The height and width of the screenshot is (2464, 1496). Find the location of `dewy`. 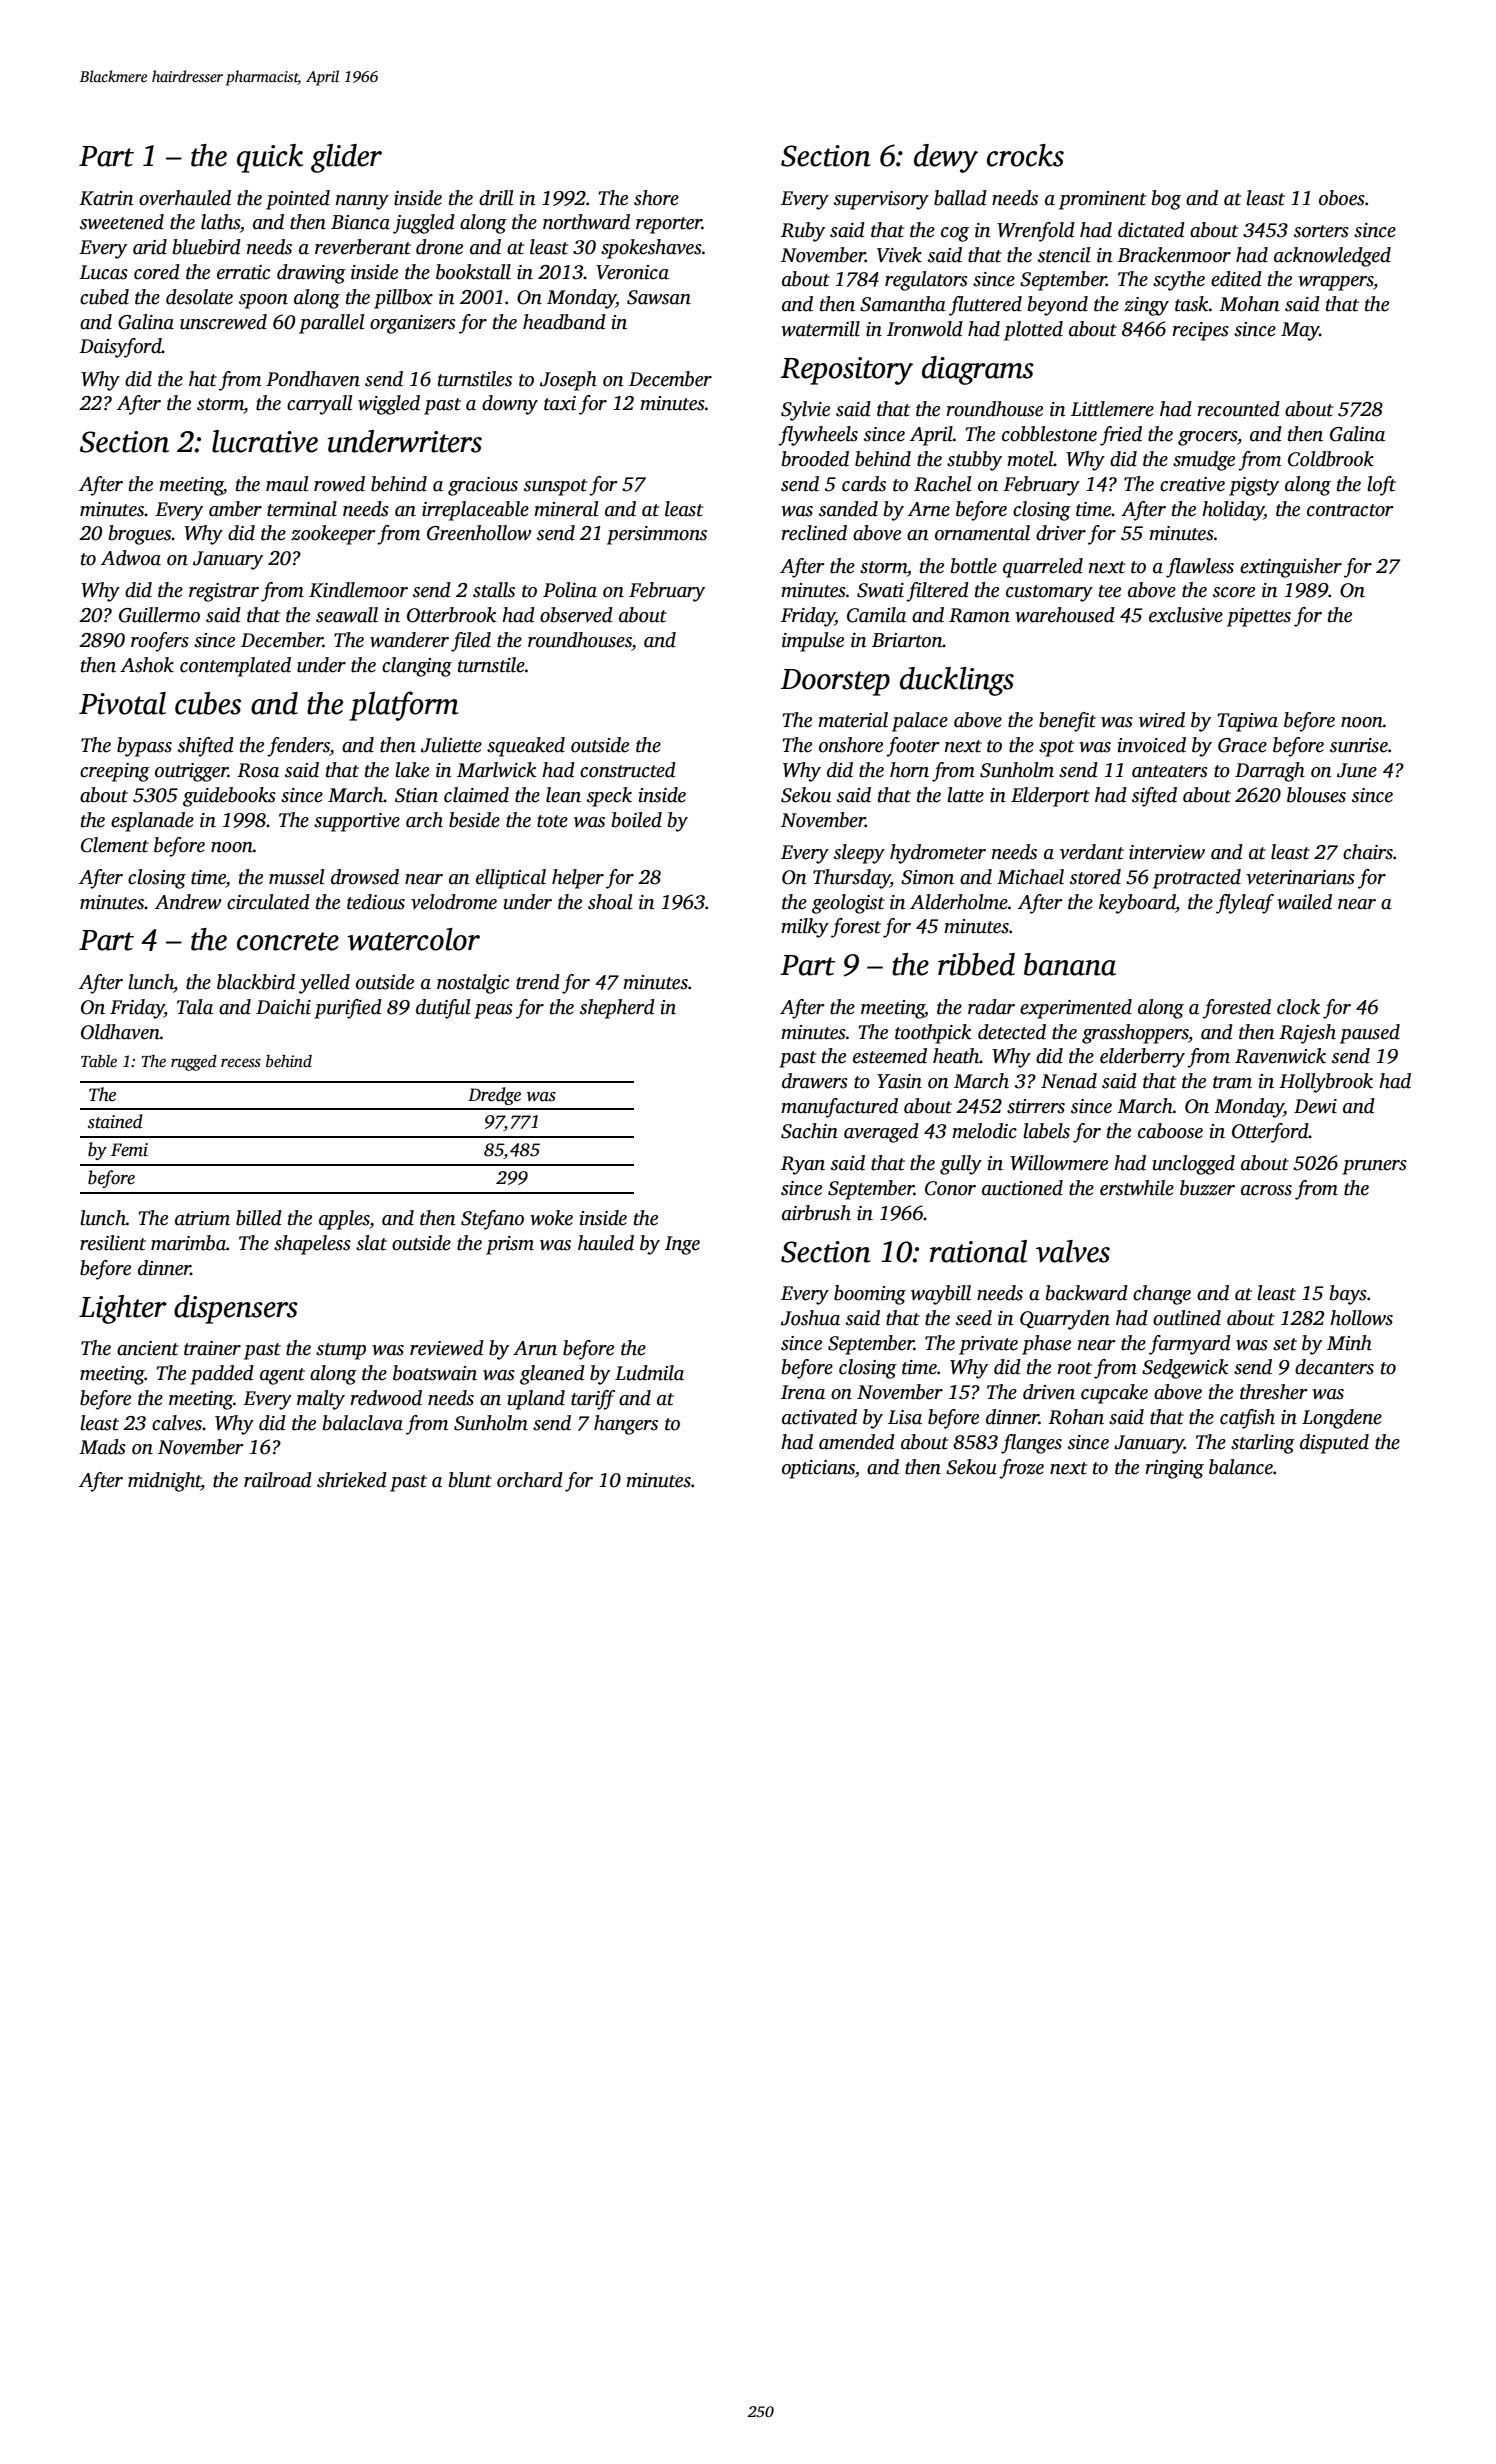

dewy is located at coordinates (946, 158).
